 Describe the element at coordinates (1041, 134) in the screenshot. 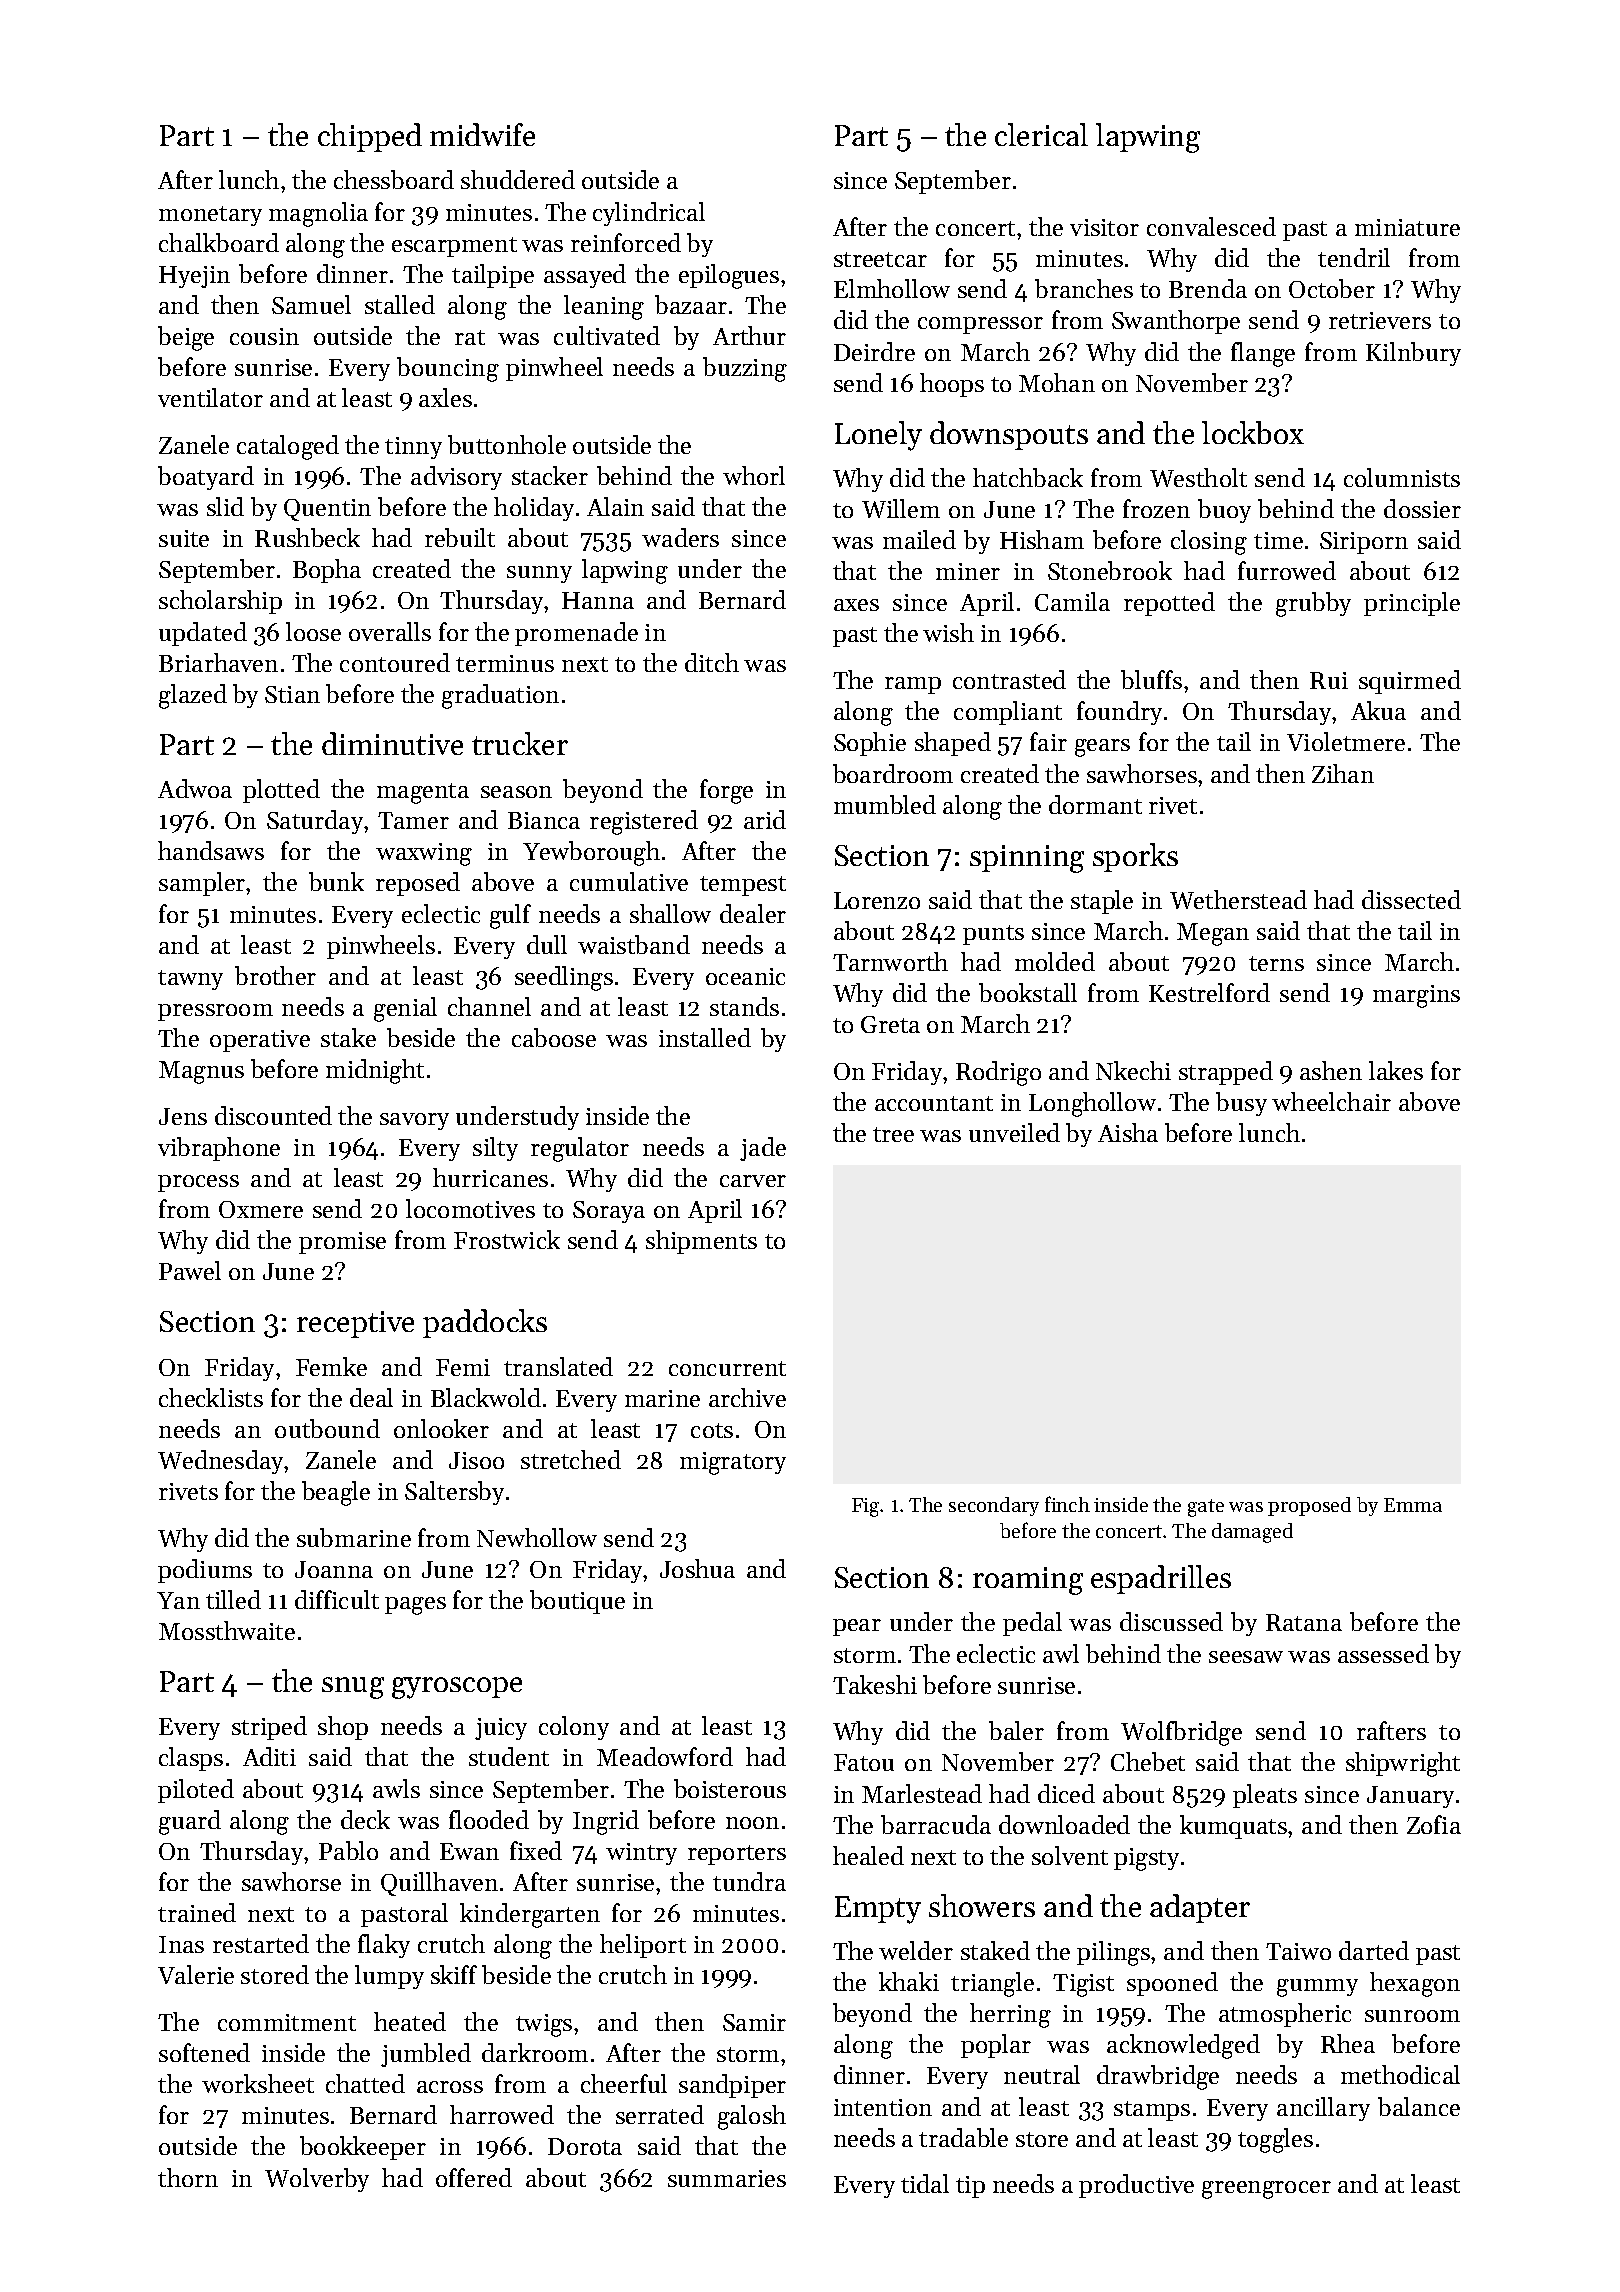

I see `clerical` at that location.
